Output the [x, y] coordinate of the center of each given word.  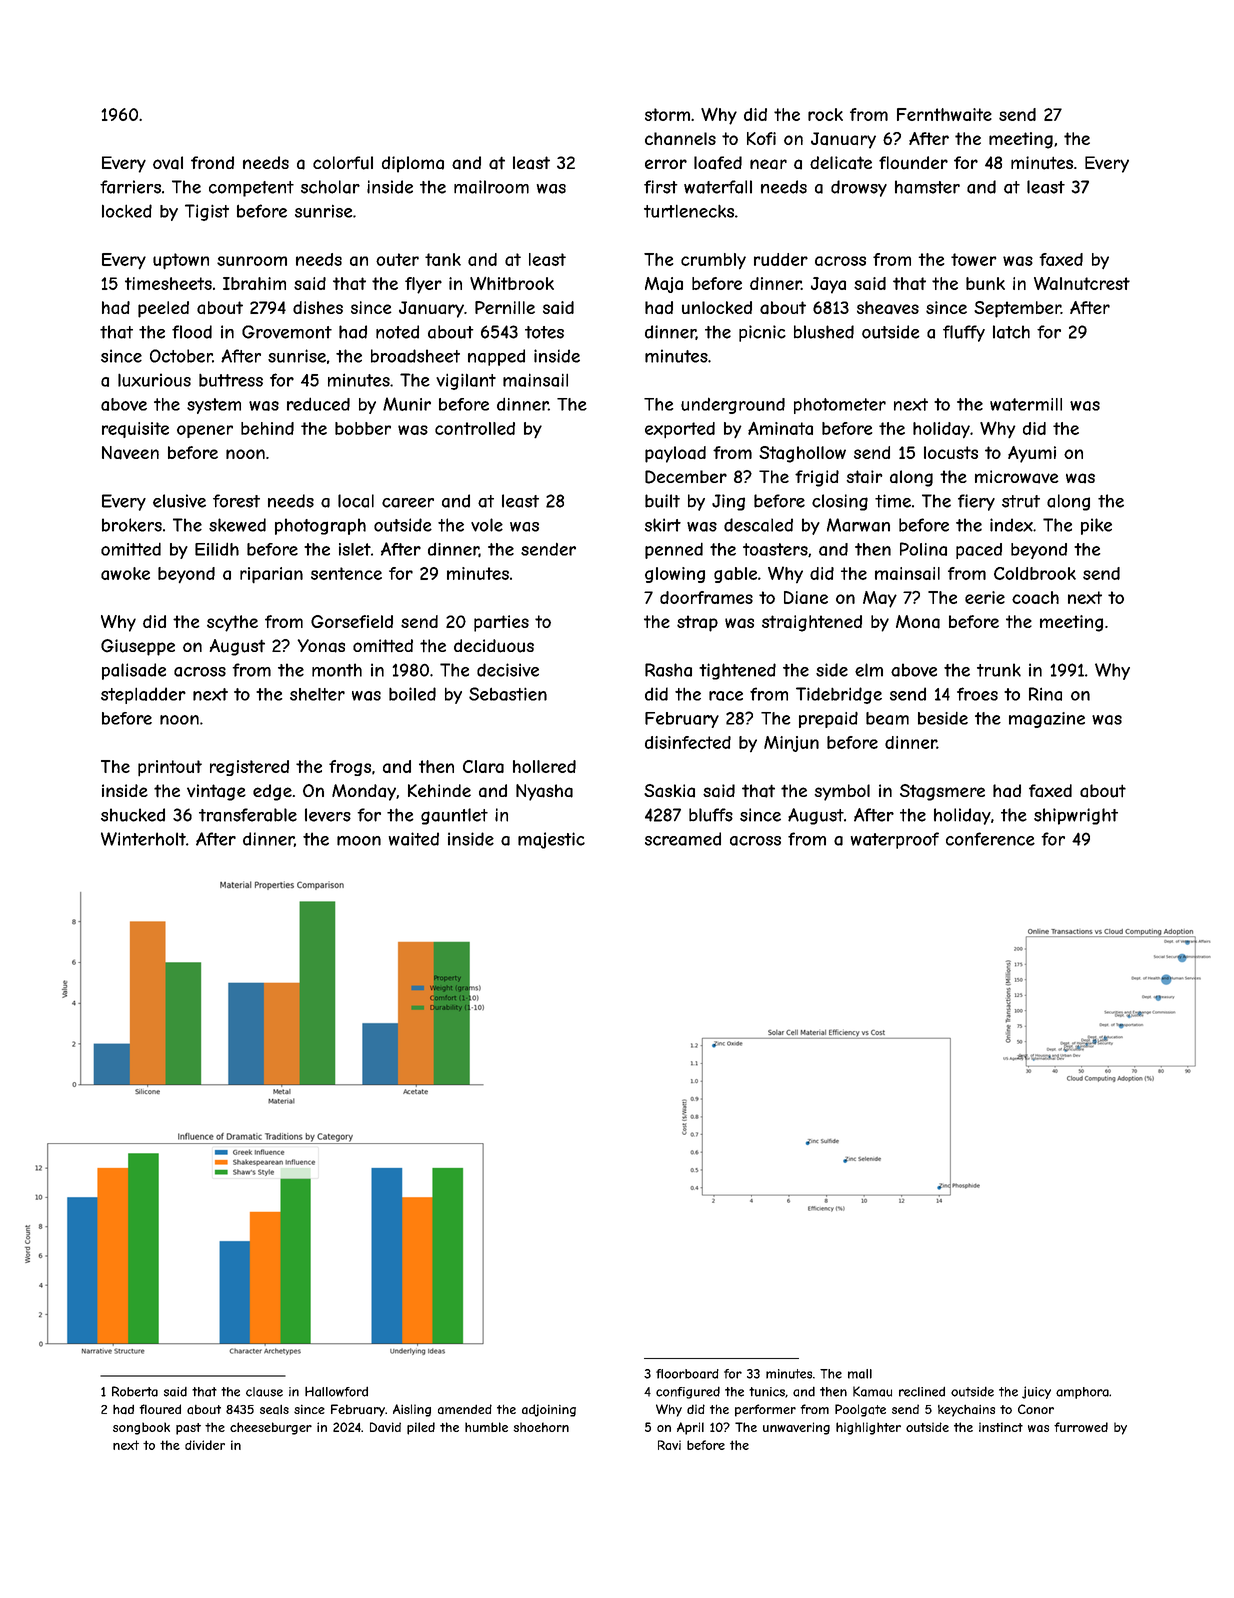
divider [205, 1445]
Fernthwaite [944, 114]
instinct [1001, 1427]
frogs [350, 768]
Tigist [207, 212]
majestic [551, 840]
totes [544, 332]
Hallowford [336, 1391]
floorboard [687, 1374]
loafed [718, 163]
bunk [985, 283]
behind [267, 428]
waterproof [895, 840]
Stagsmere [942, 792]
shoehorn [541, 1427]
